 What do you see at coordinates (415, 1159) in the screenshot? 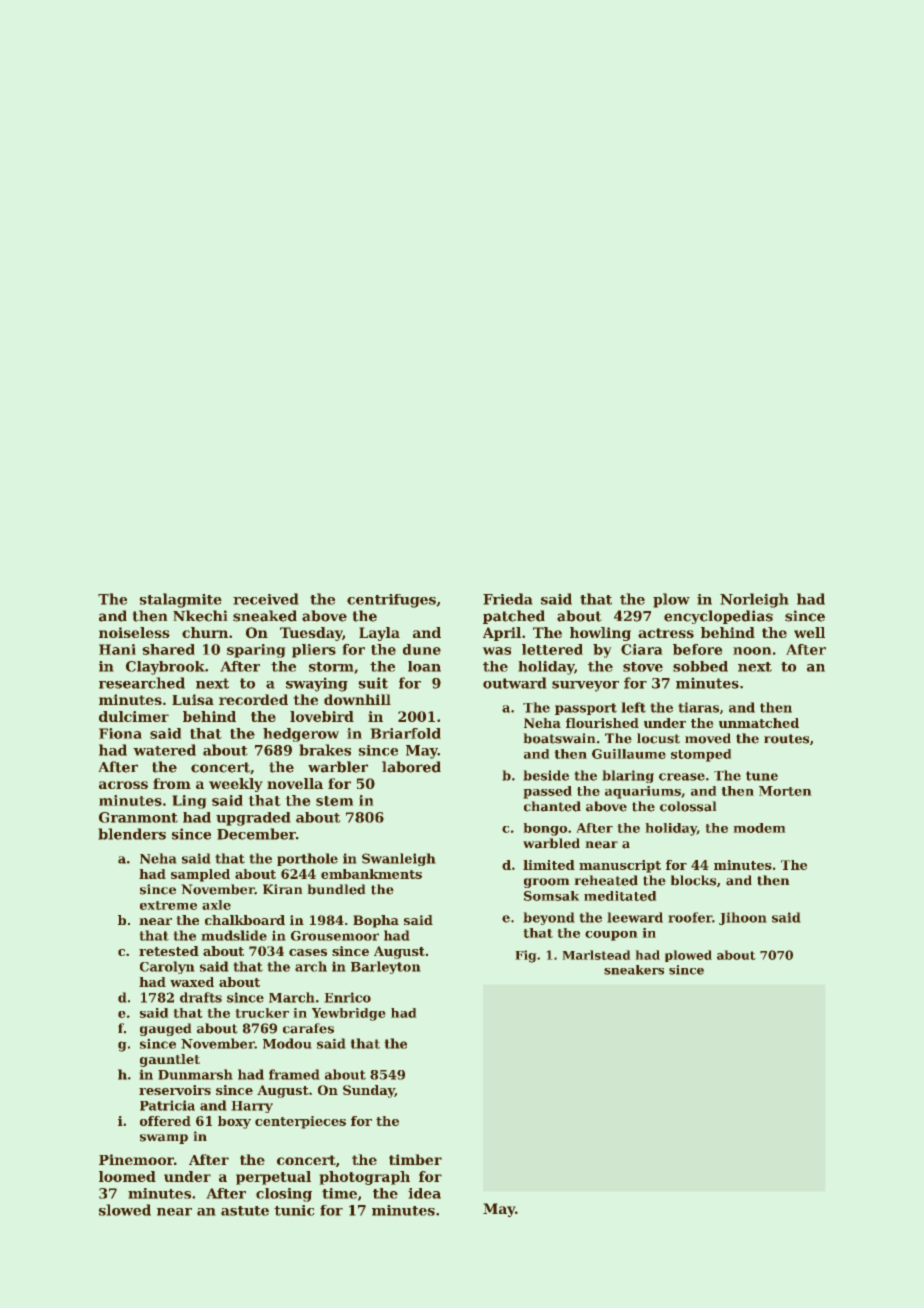
I see `timber` at bounding box center [415, 1159].
